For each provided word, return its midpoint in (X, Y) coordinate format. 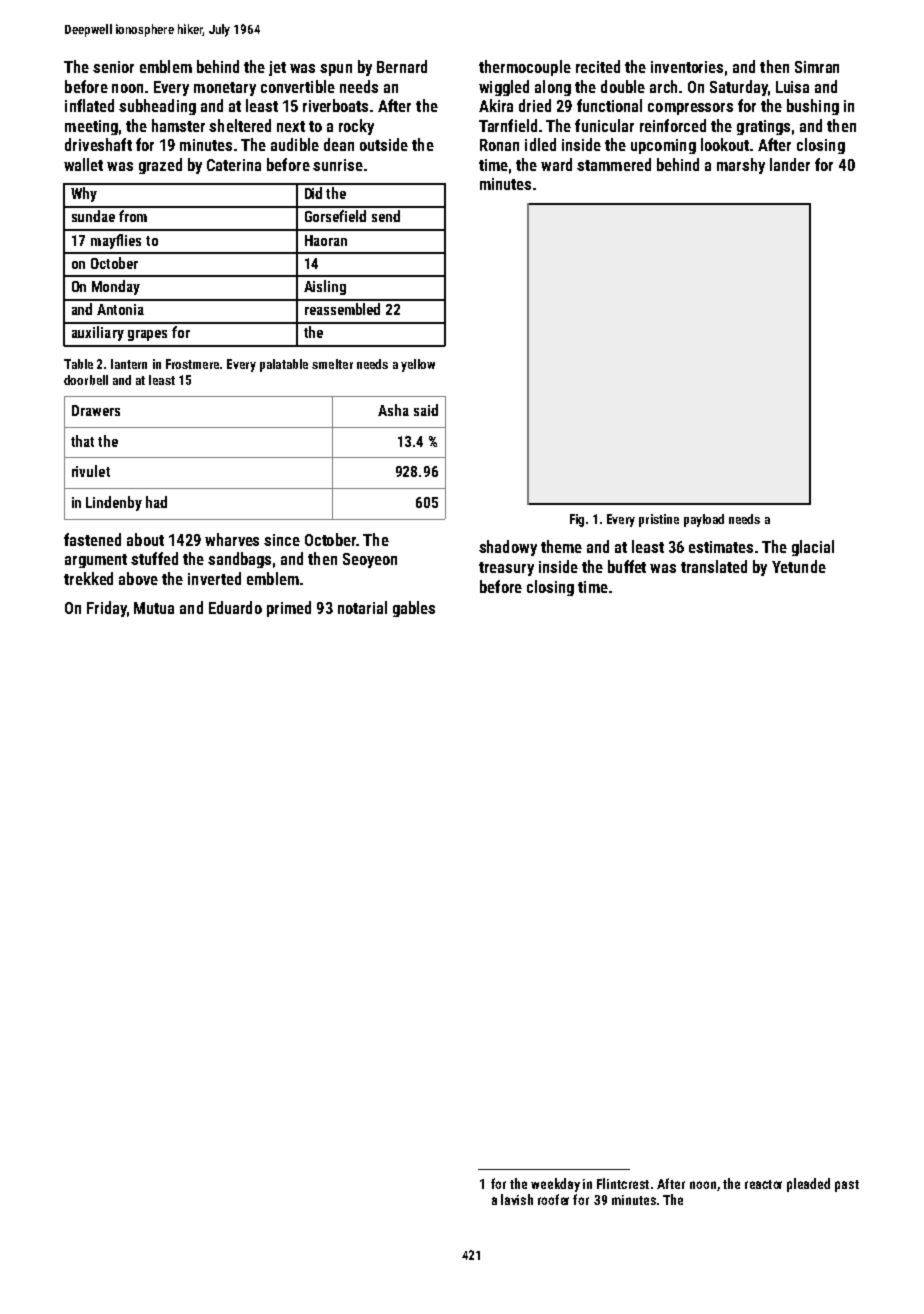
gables (414, 609)
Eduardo (235, 607)
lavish (517, 1199)
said (426, 410)
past (847, 1186)
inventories (687, 67)
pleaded (808, 1185)
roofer (553, 1199)
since (282, 540)
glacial (813, 548)
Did (313, 193)
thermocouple (525, 68)
